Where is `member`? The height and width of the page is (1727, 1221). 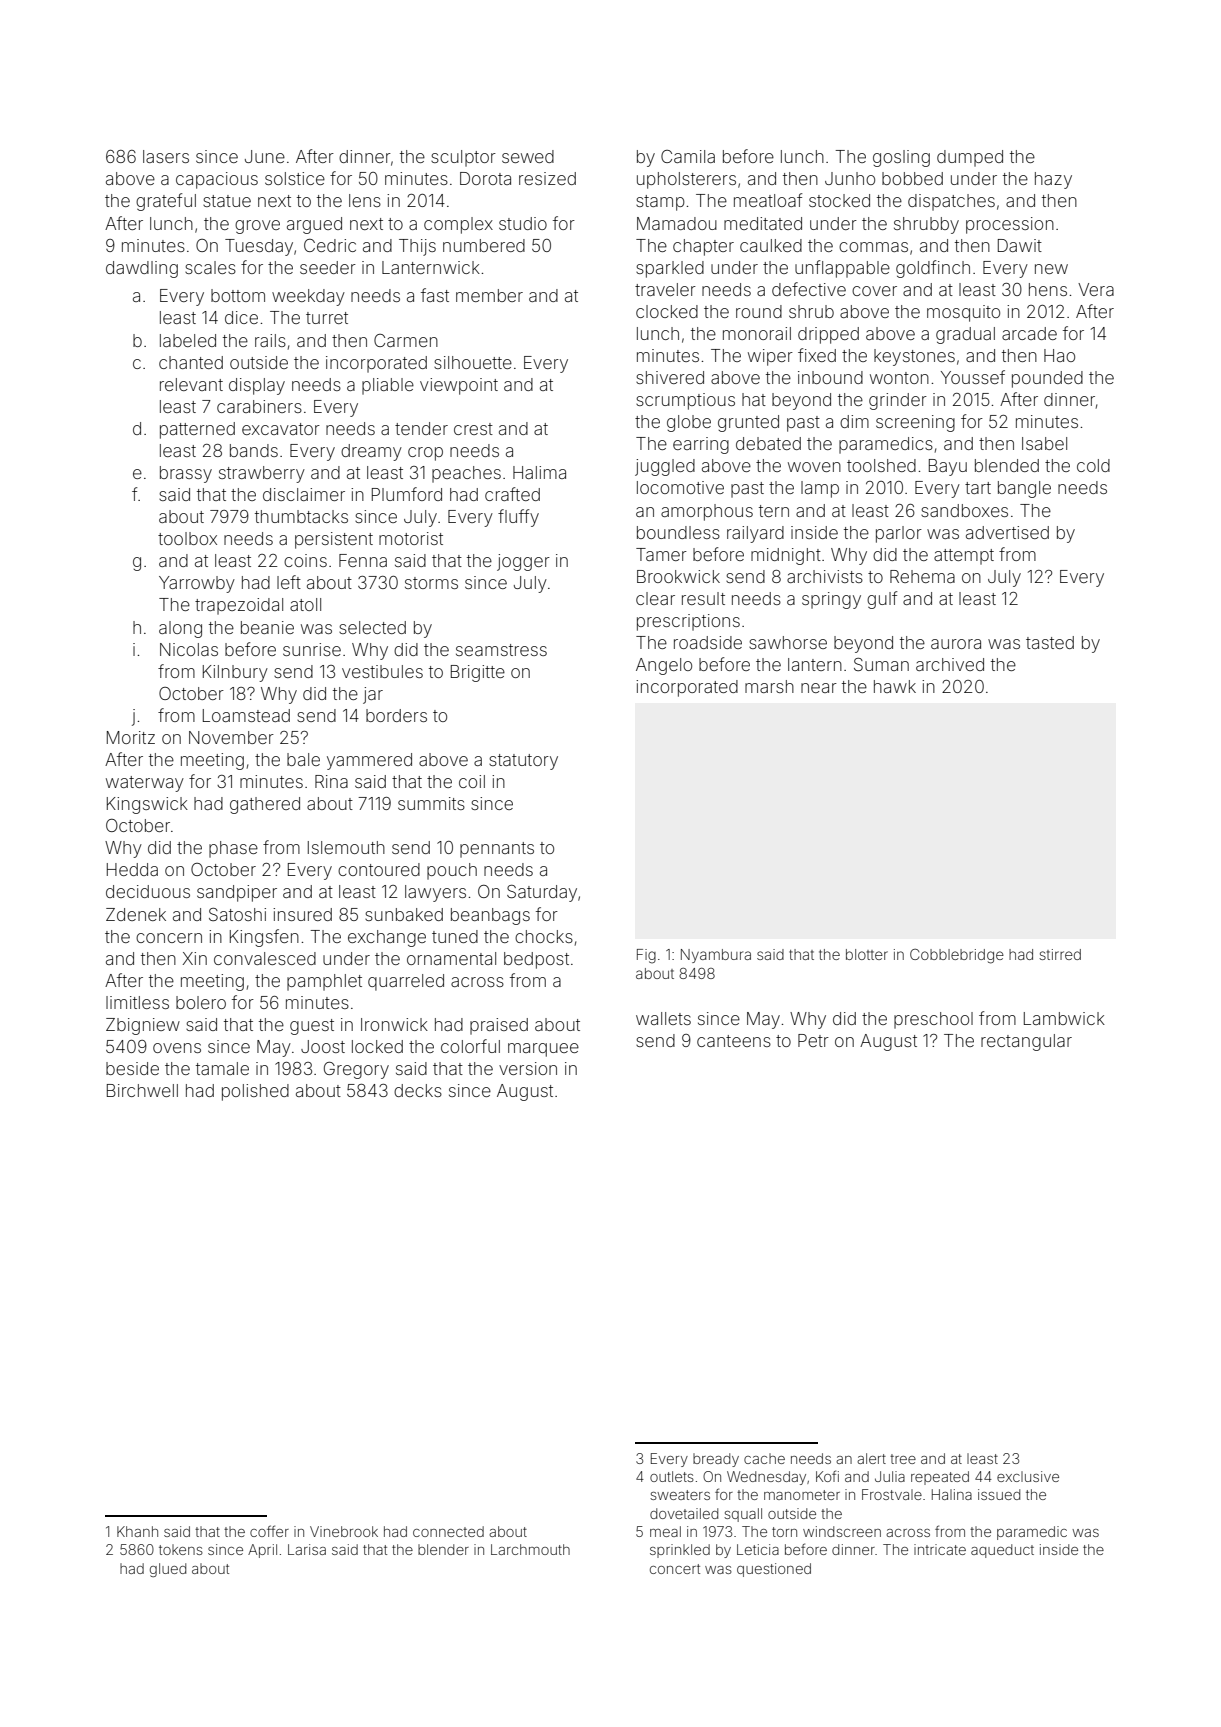
member is located at coordinates (489, 295).
